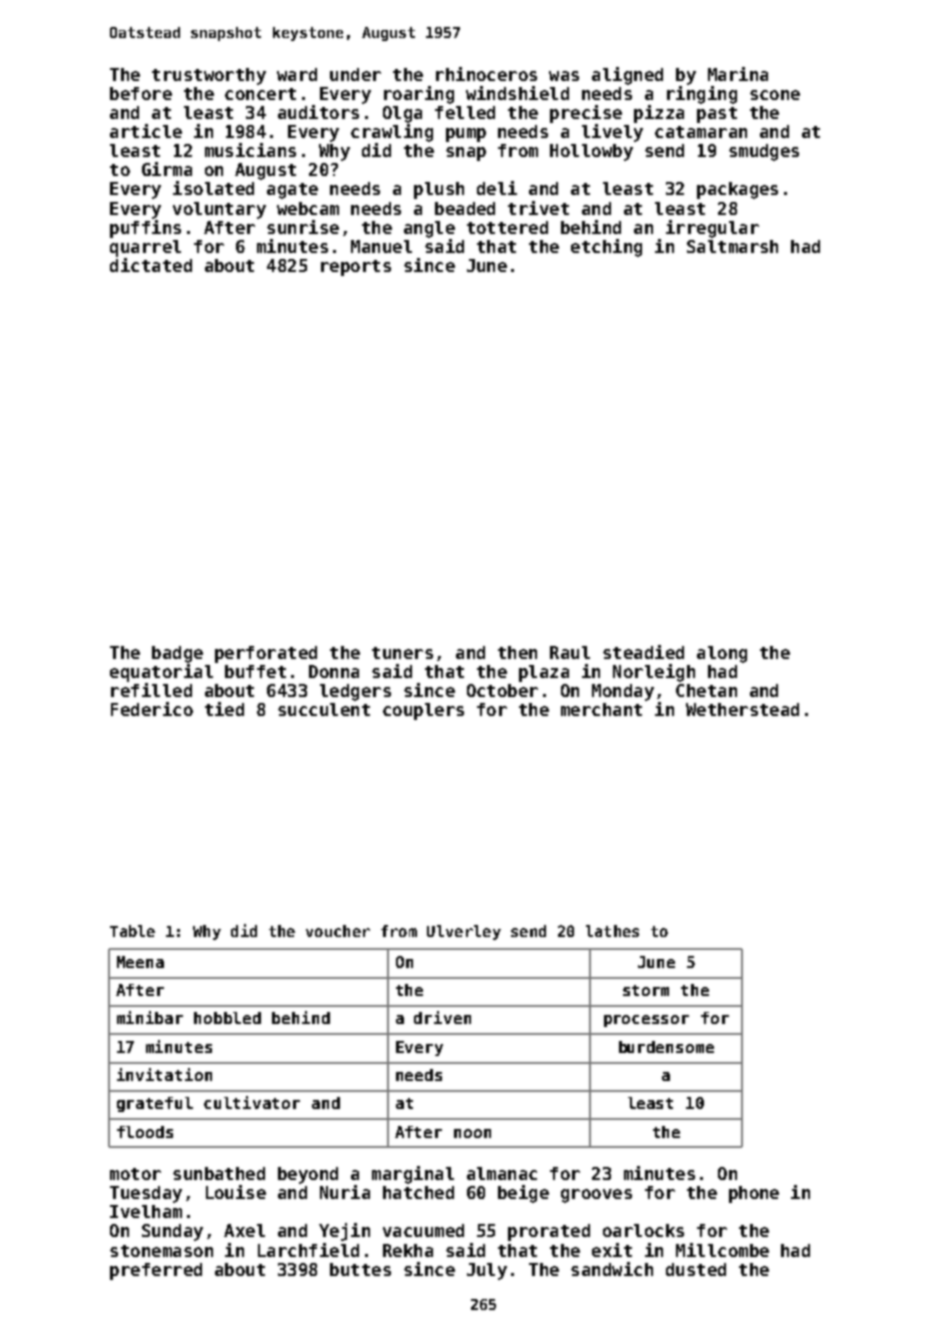 The height and width of the screenshot is (1334, 939). I want to click on scone, so click(775, 95).
